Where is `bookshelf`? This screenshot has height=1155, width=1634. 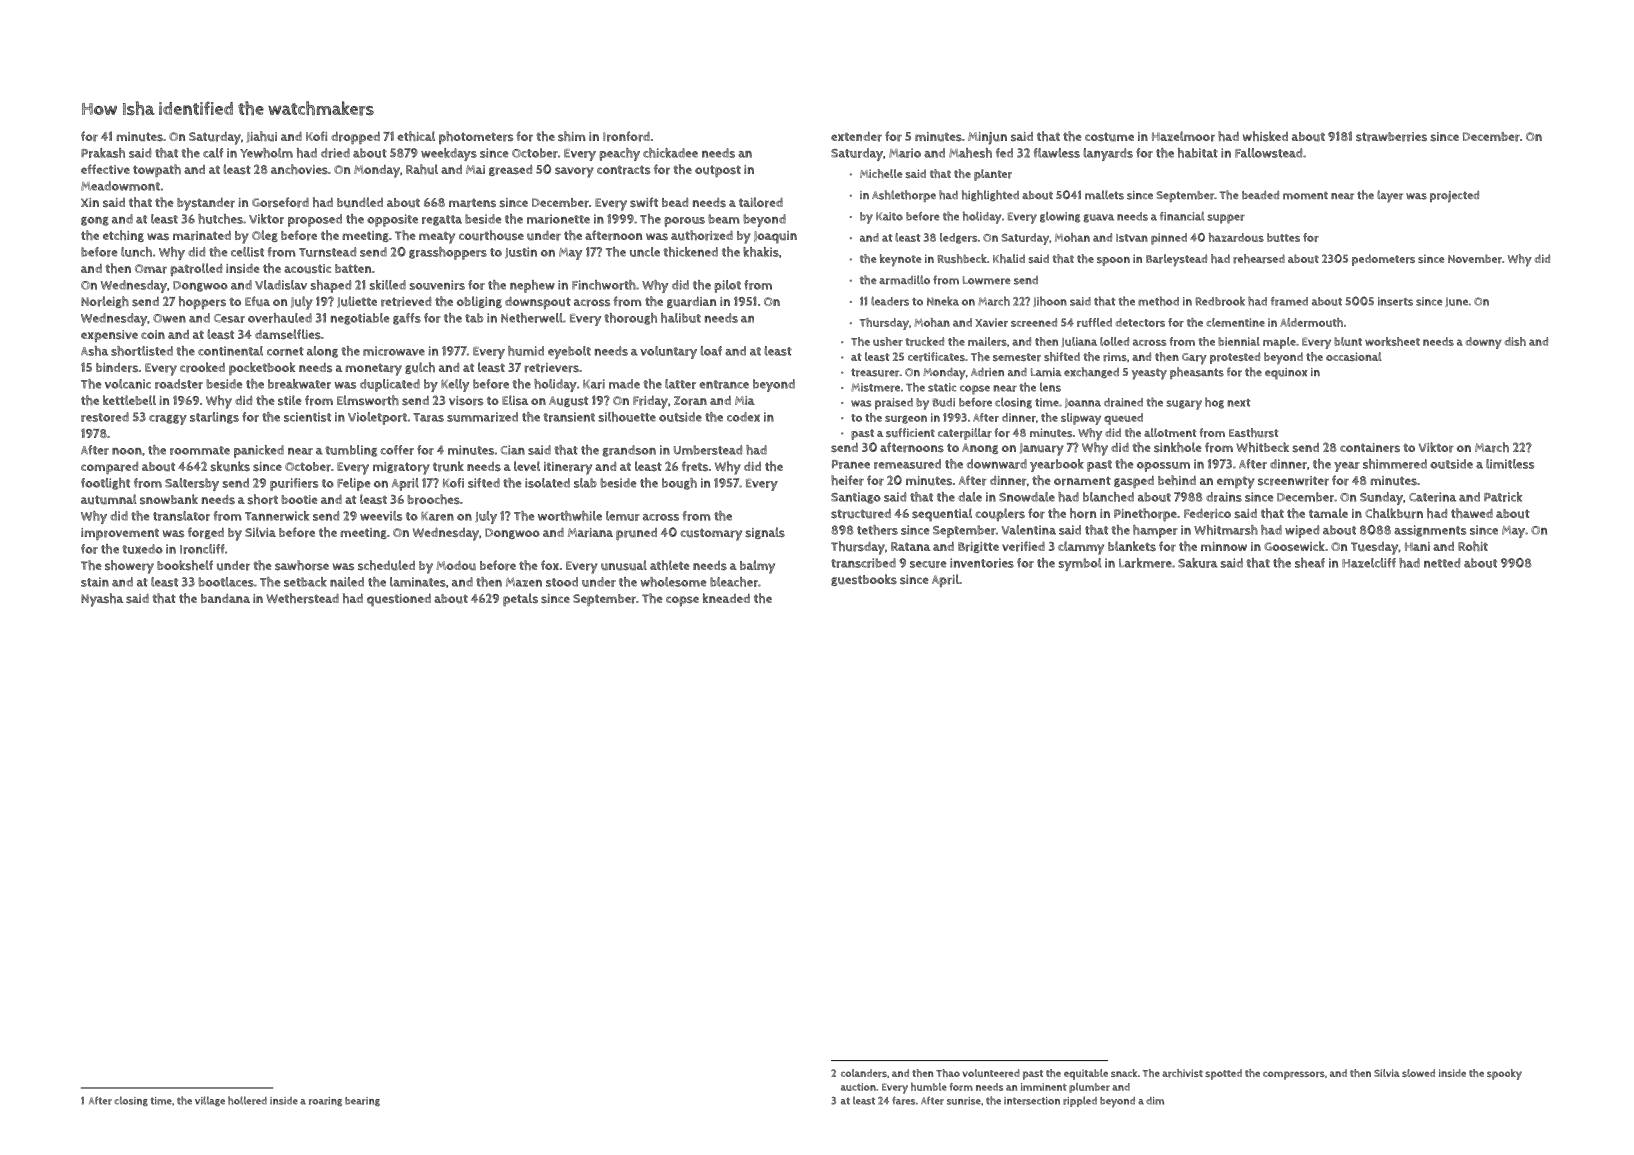
bookshelf is located at coordinates (185, 565).
